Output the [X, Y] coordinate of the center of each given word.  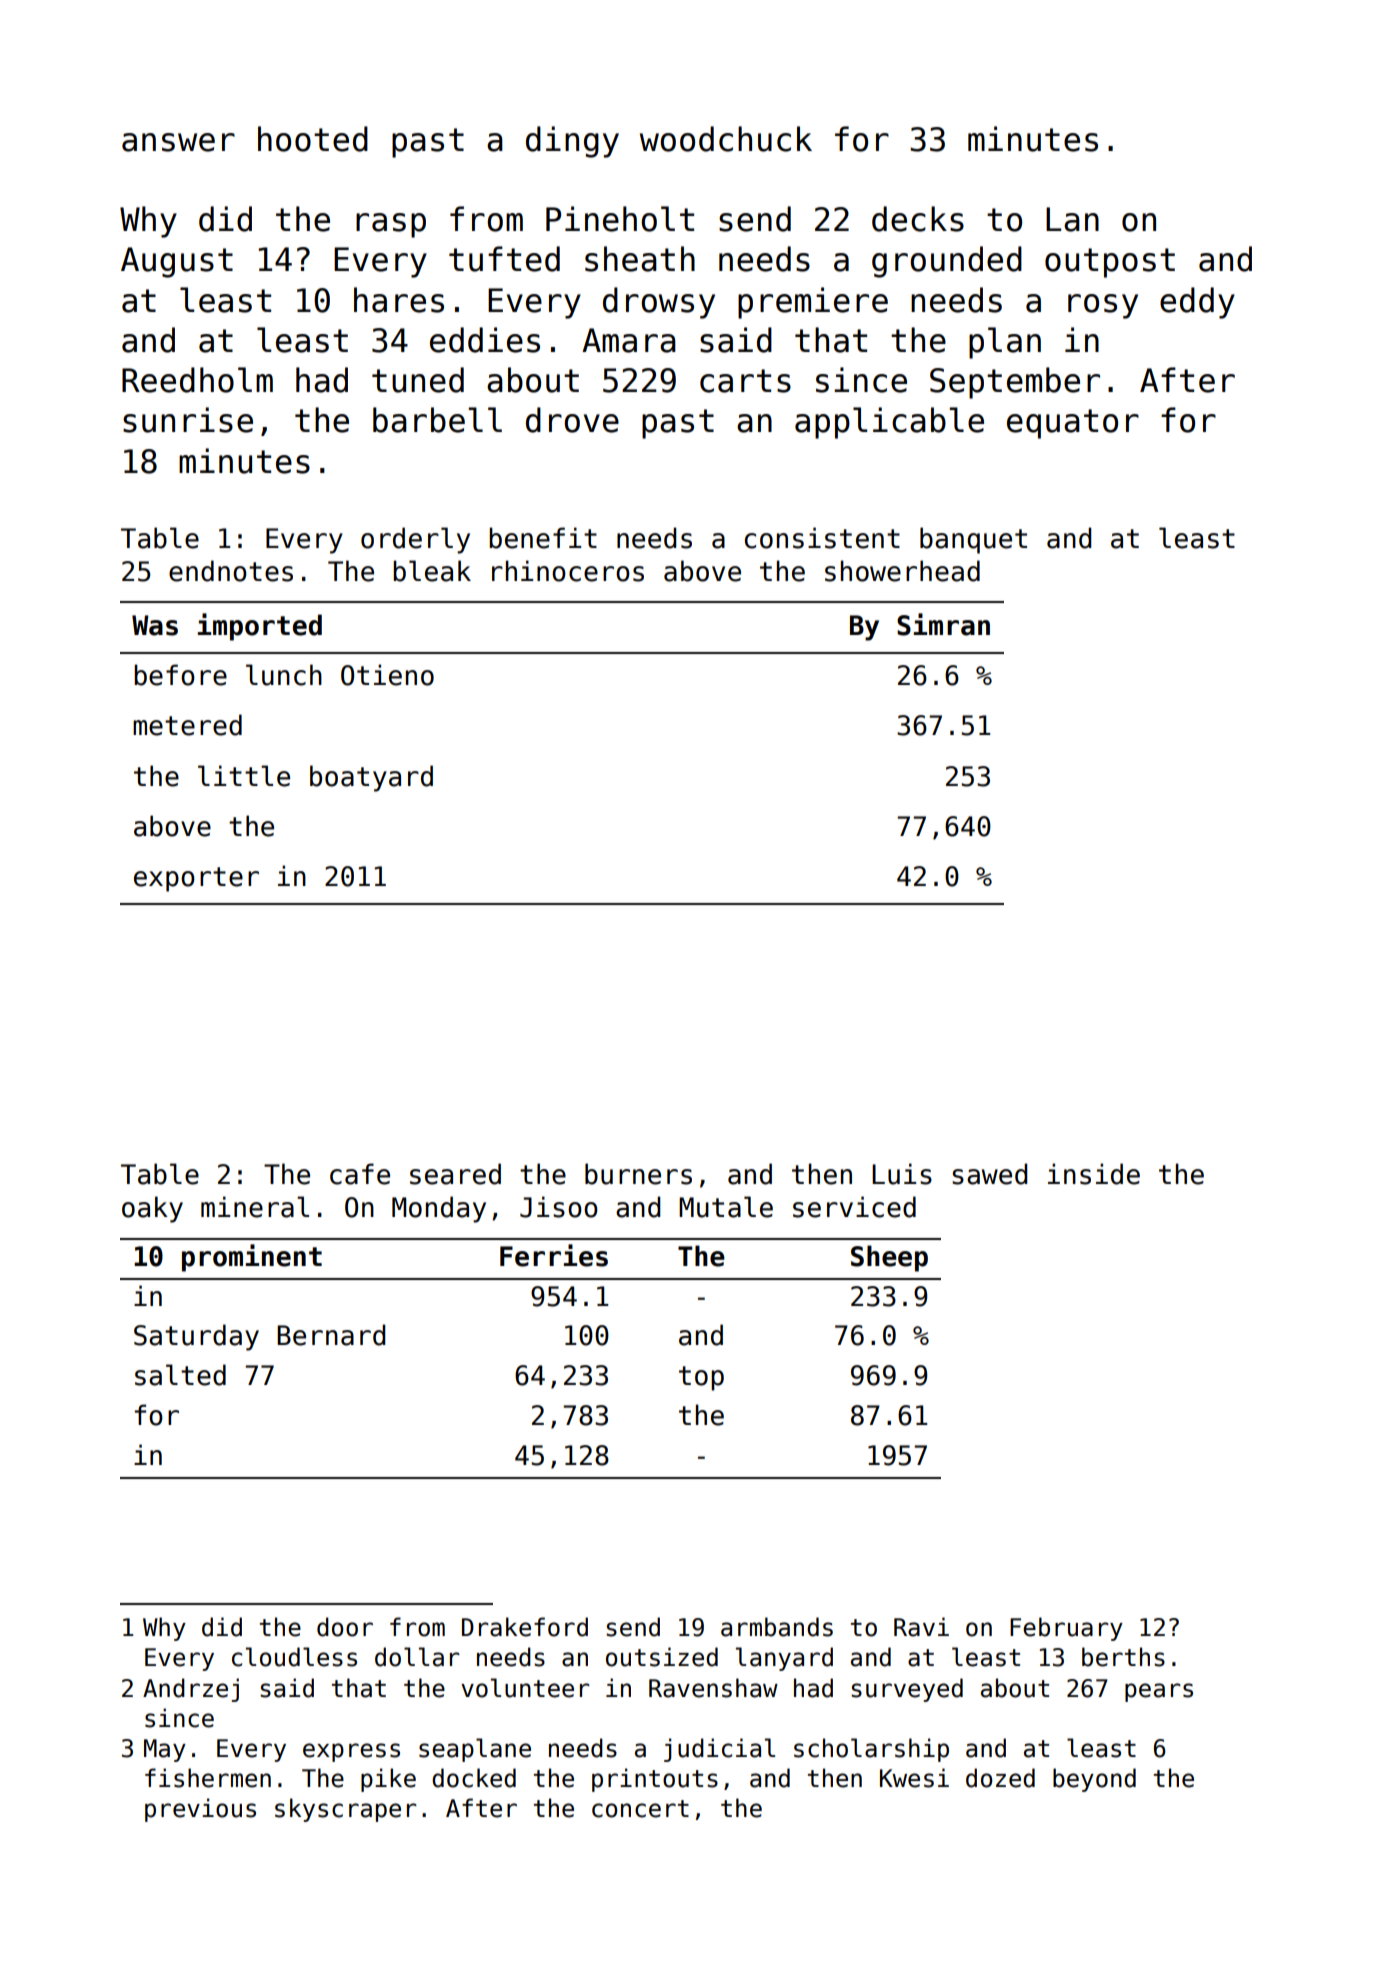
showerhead [902, 571]
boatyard [371, 778]
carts [745, 381]
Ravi [921, 1627]
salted [180, 1375]
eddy [1197, 303]
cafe [360, 1174]
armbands [777, 1627]
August [177, 262]
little [244, 776]
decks [918, 219]
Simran [943, 624]
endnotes [231, 571]
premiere [813, 303]
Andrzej [191, 1690]
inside [1094, 1174]
